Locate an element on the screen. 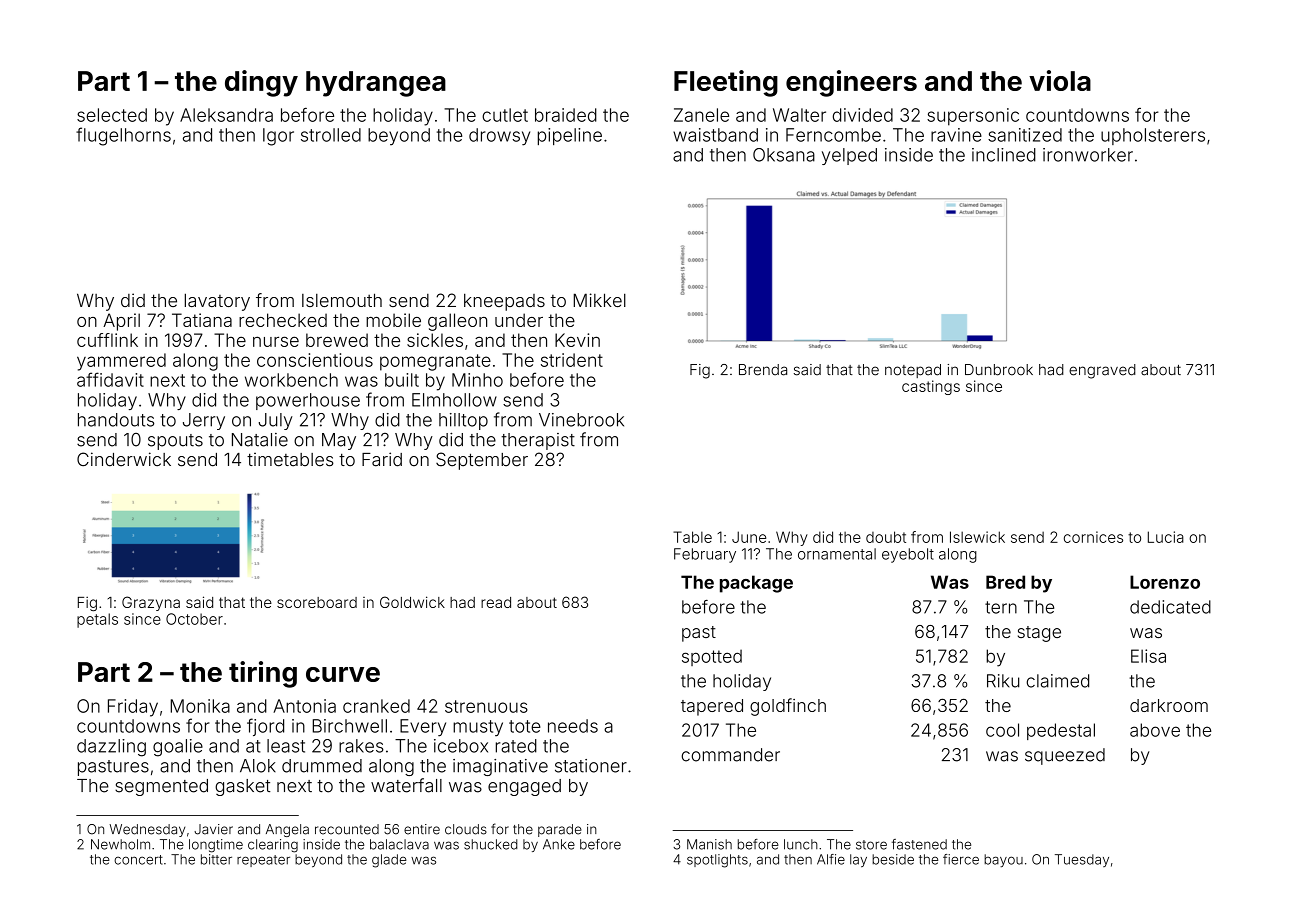  Fleeting is located at coordinates (726, 83).
